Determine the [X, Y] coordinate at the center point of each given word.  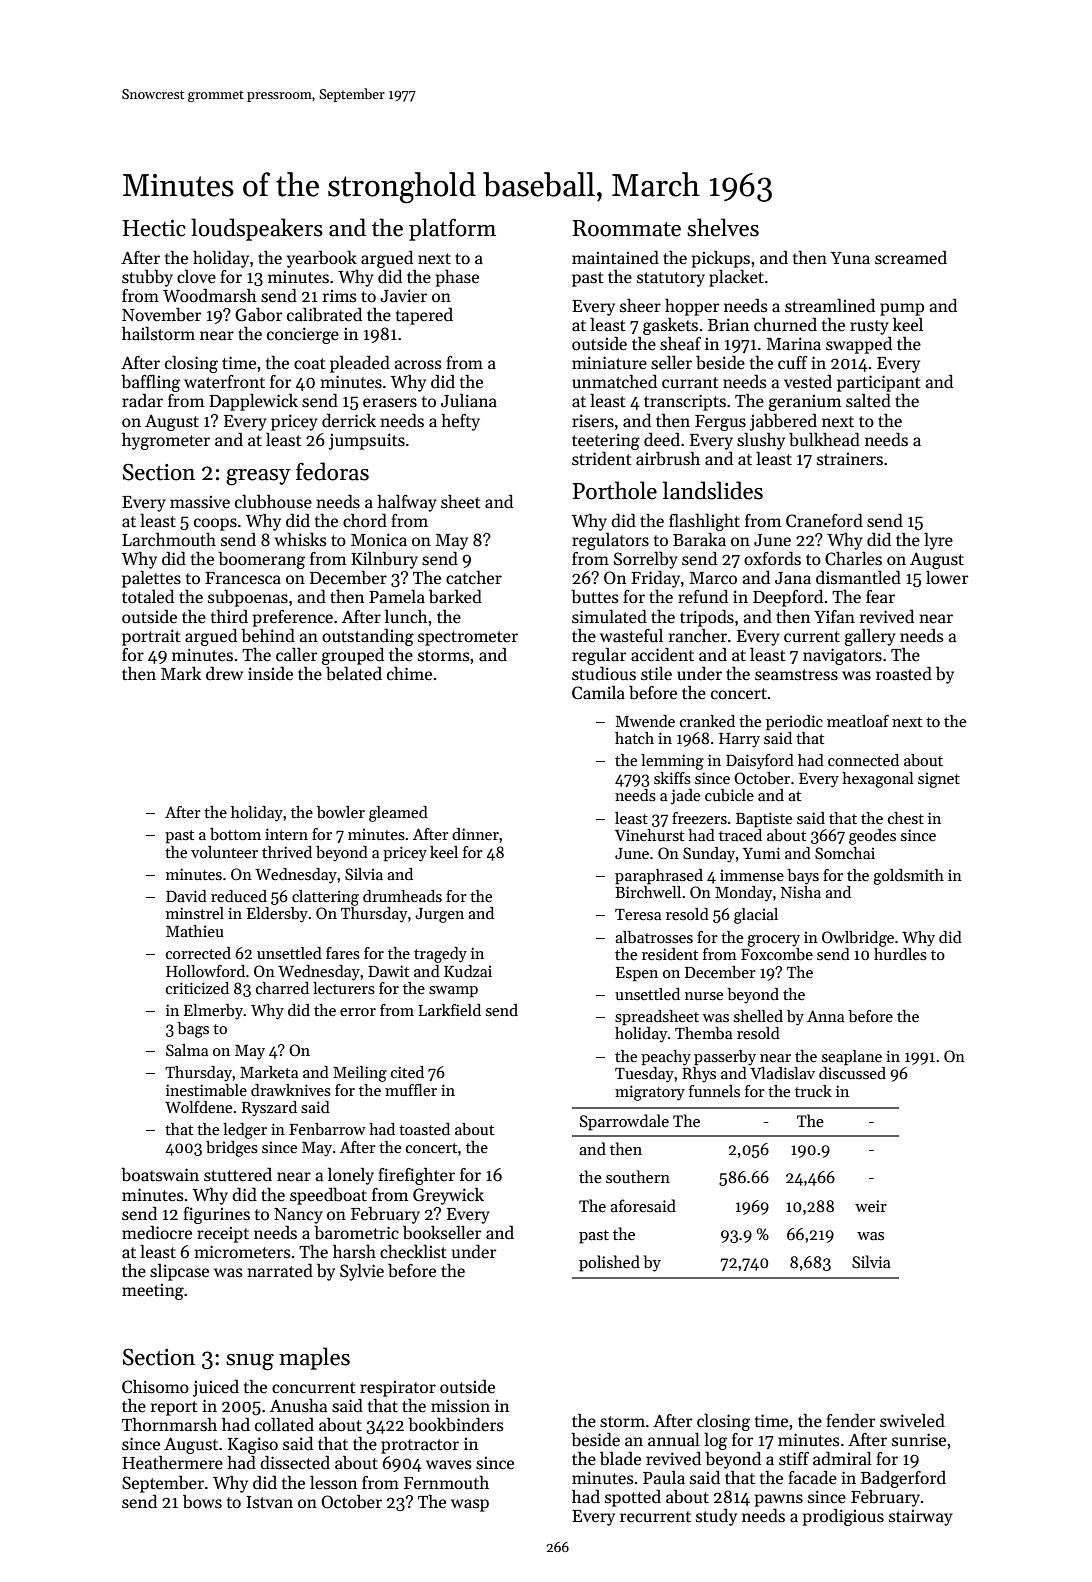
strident [602, 458]
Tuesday [644, 1075]
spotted [633, 1498]
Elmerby [214, 1012]
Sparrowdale [624, 1122]
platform [452, 229]
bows [202, 1502]
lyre [938, 541]
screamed [911, 258]
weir [871, 1206]
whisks [300, 539]
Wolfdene [198, 1107]
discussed [852, 1073]
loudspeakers [257, 229]
